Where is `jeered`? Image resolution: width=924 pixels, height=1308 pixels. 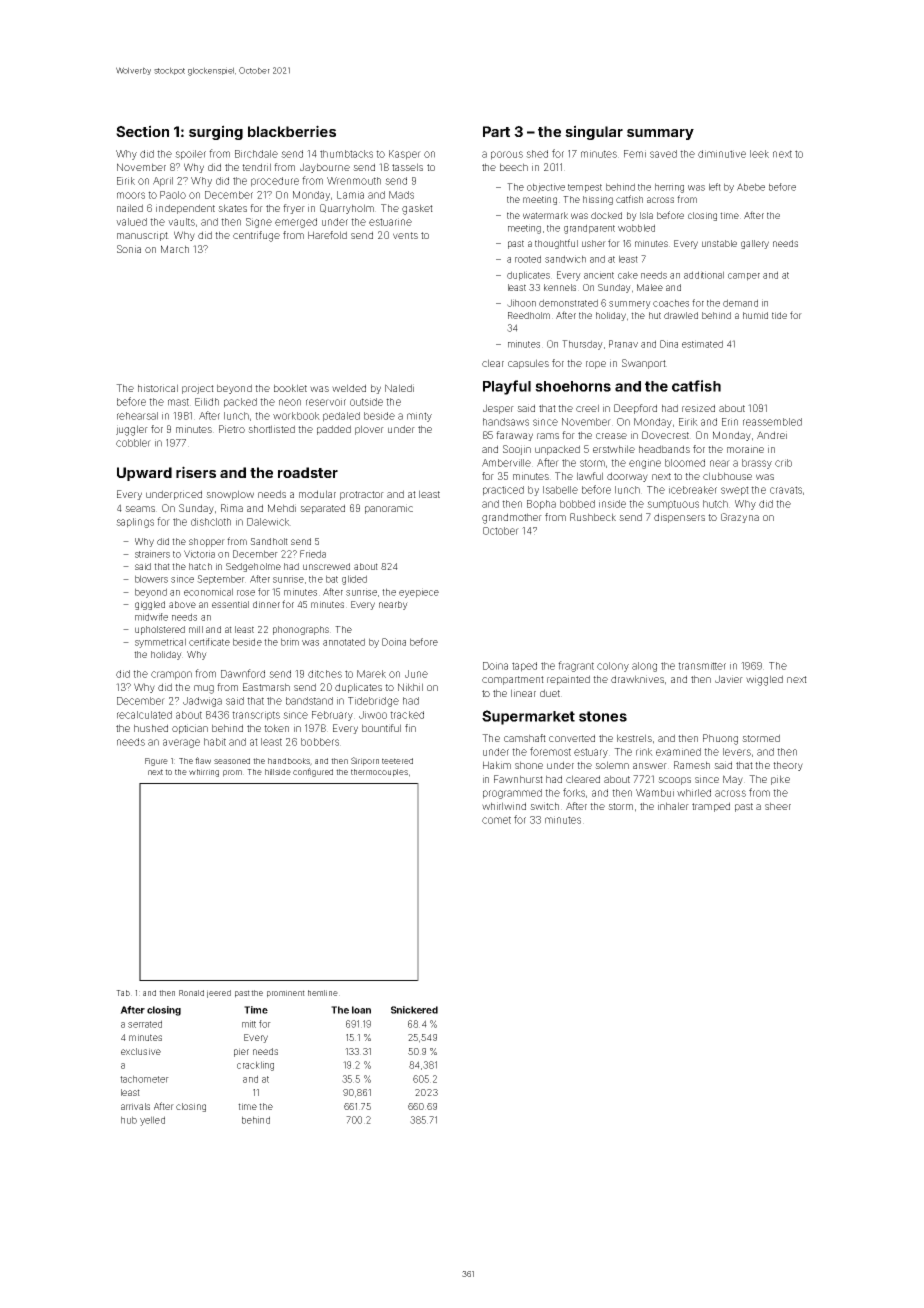 jeered is located at coordinates (219, 994).
